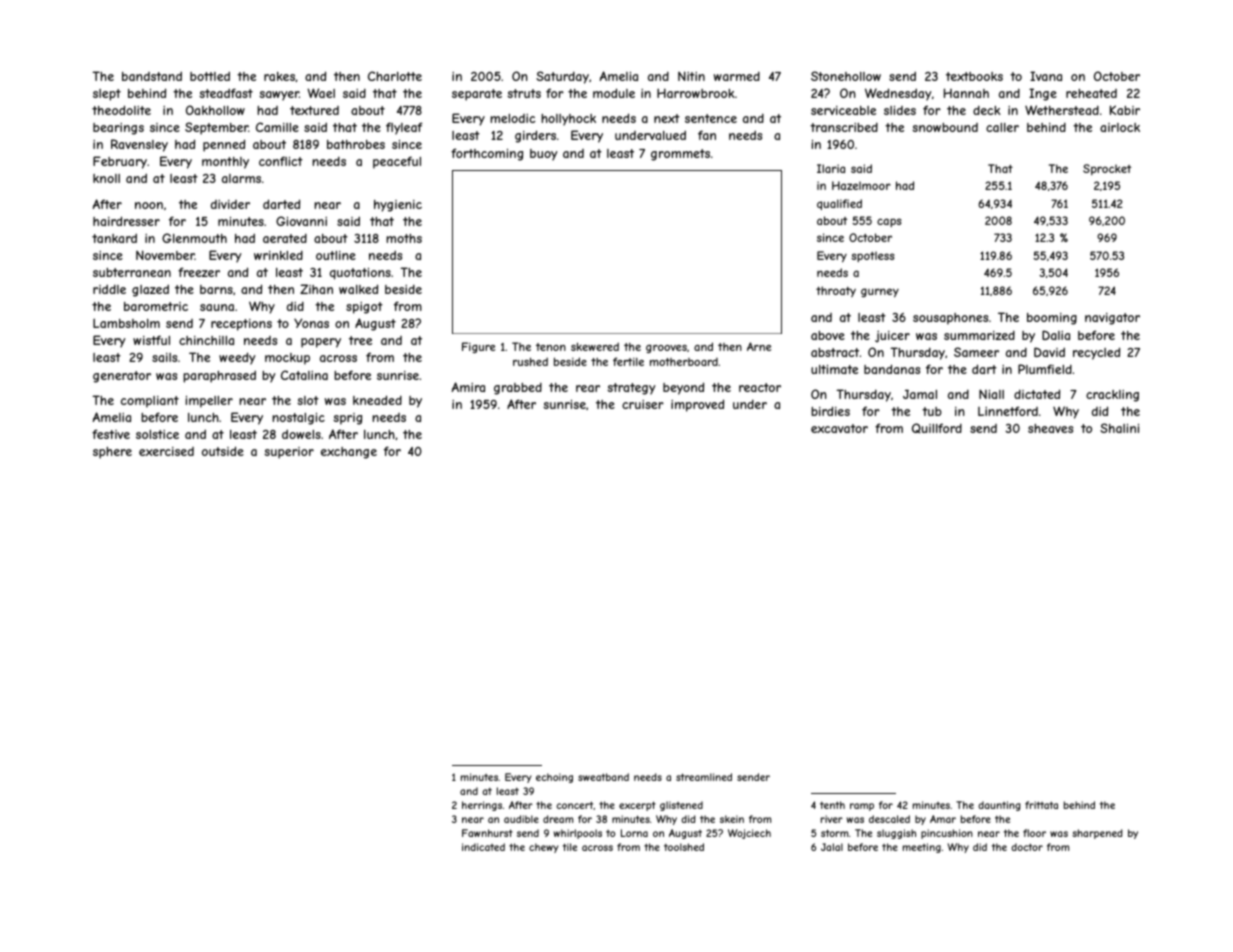 This page has height=952, width=1233. What do you see at coordinates (704, 777) in the page?
I see `streamlined` at bounding box center [704, 777].
